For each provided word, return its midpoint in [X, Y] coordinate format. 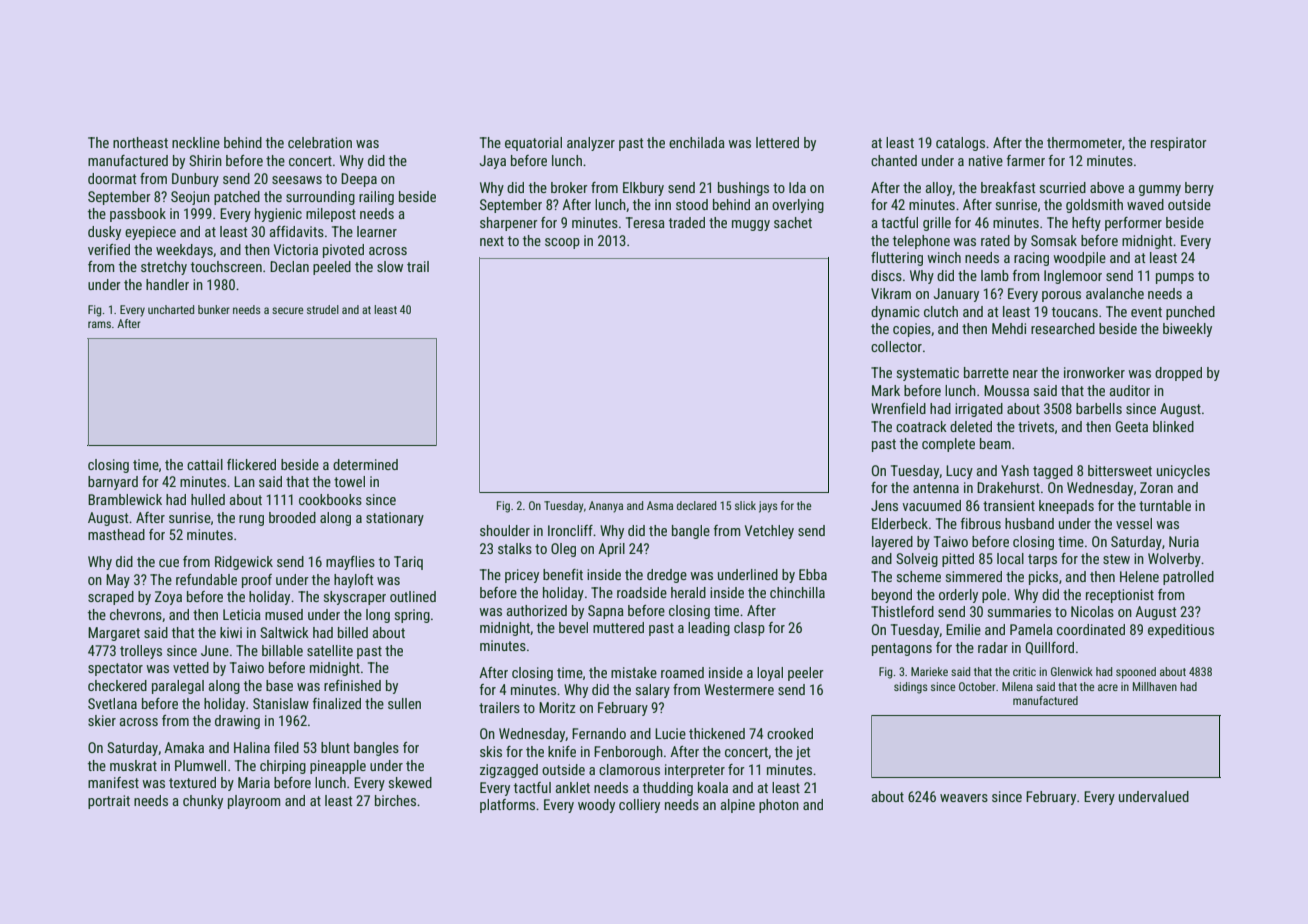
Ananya [606, 507]
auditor [1130, 390]
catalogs [960, 144]
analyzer [591, 144]
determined [365, 464]
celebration [320, 142]
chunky [203, 802]
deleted [971, 426]
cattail [205, 464]
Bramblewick [125, 499]
